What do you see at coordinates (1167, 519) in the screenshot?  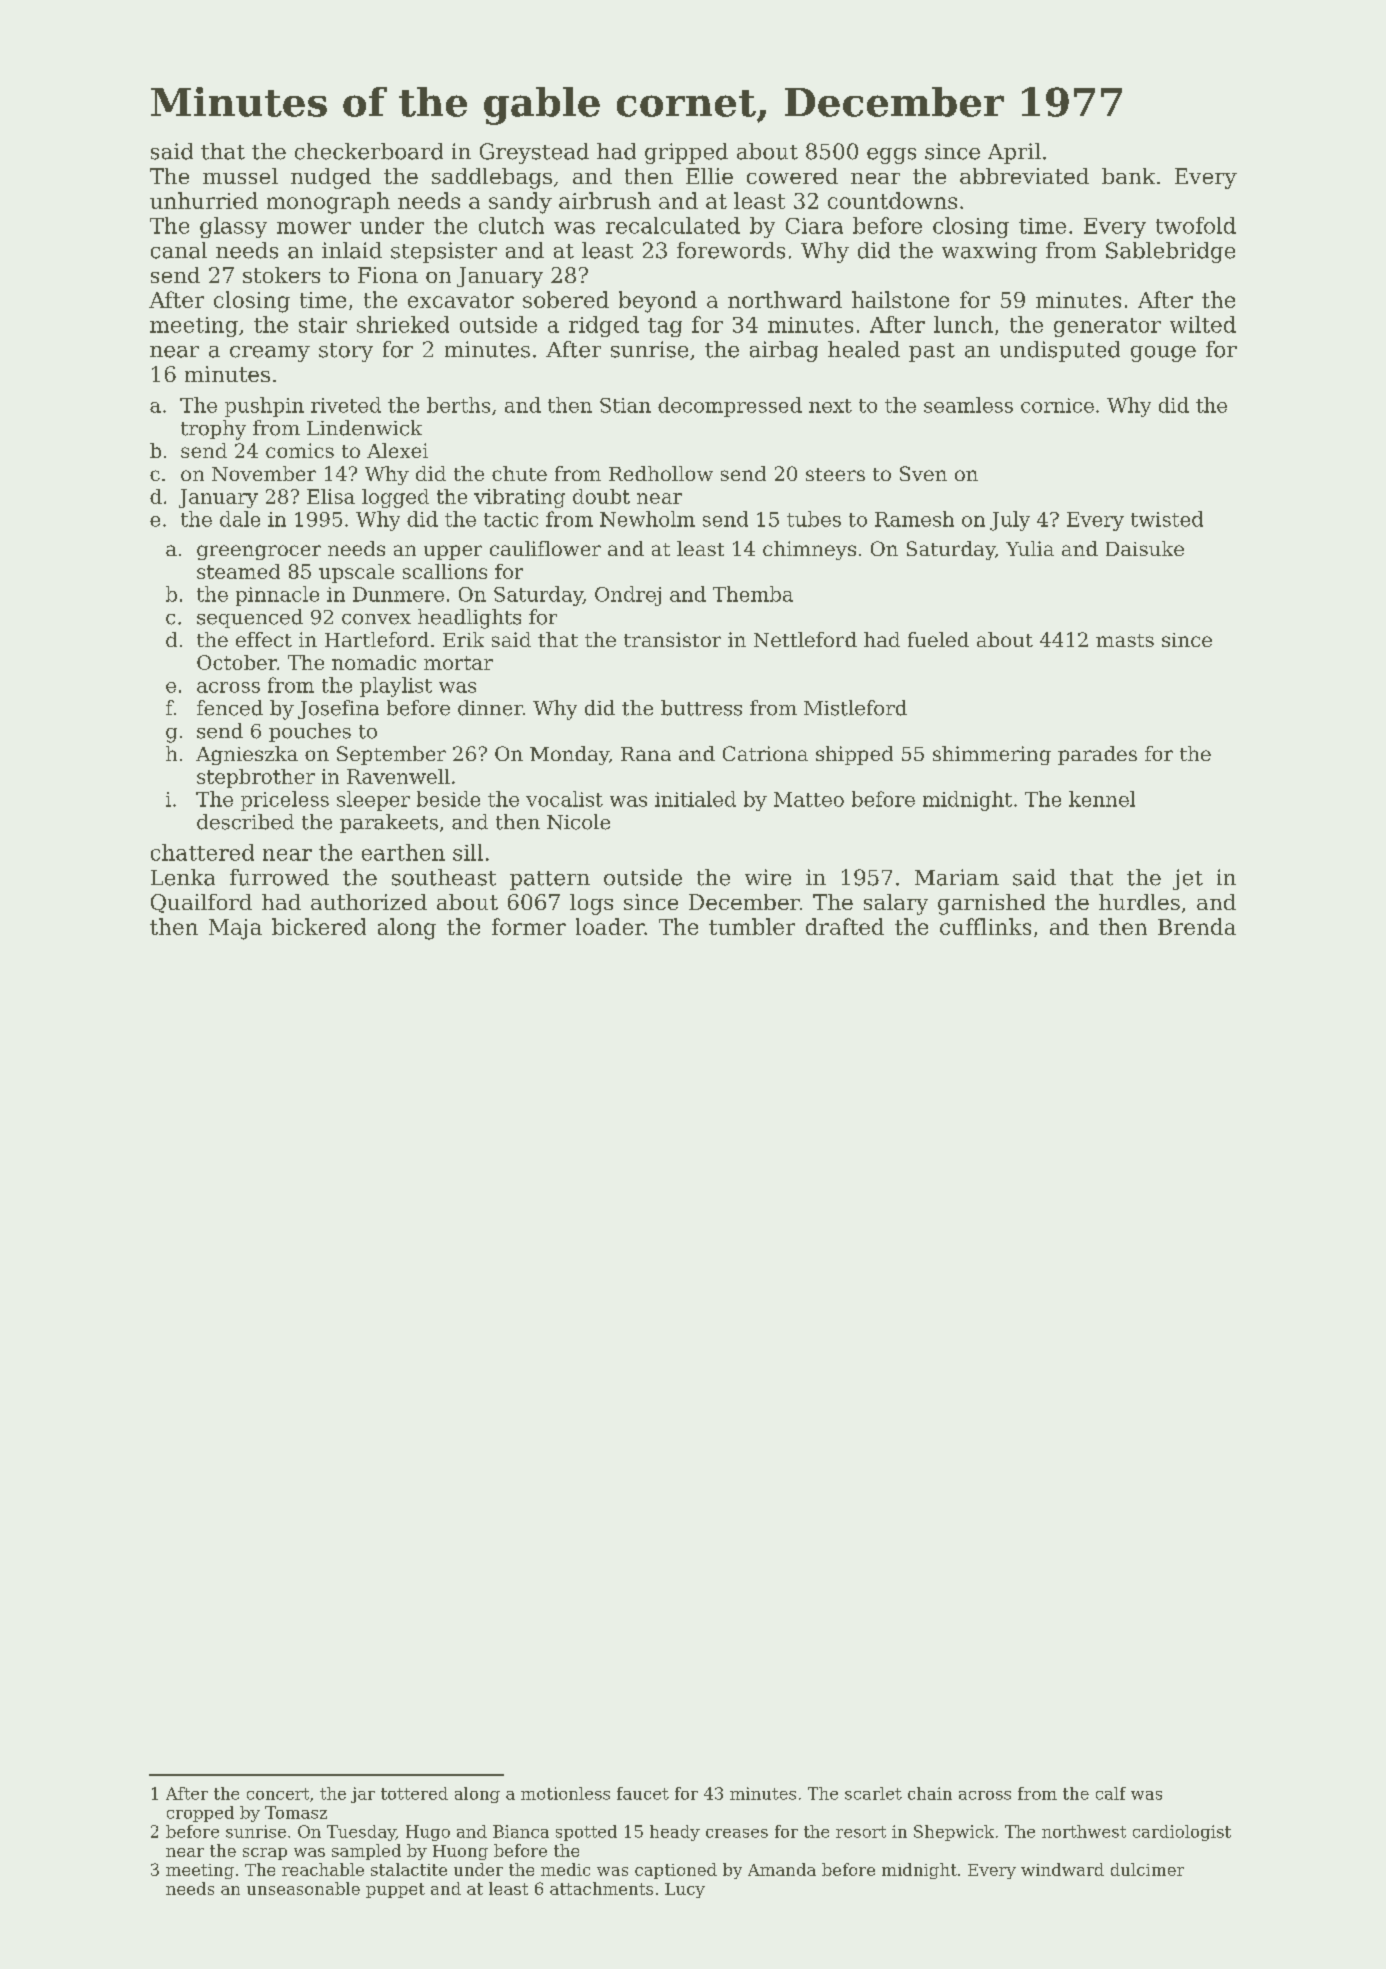 I see `twisted` at bounding box center [1167, 519].
